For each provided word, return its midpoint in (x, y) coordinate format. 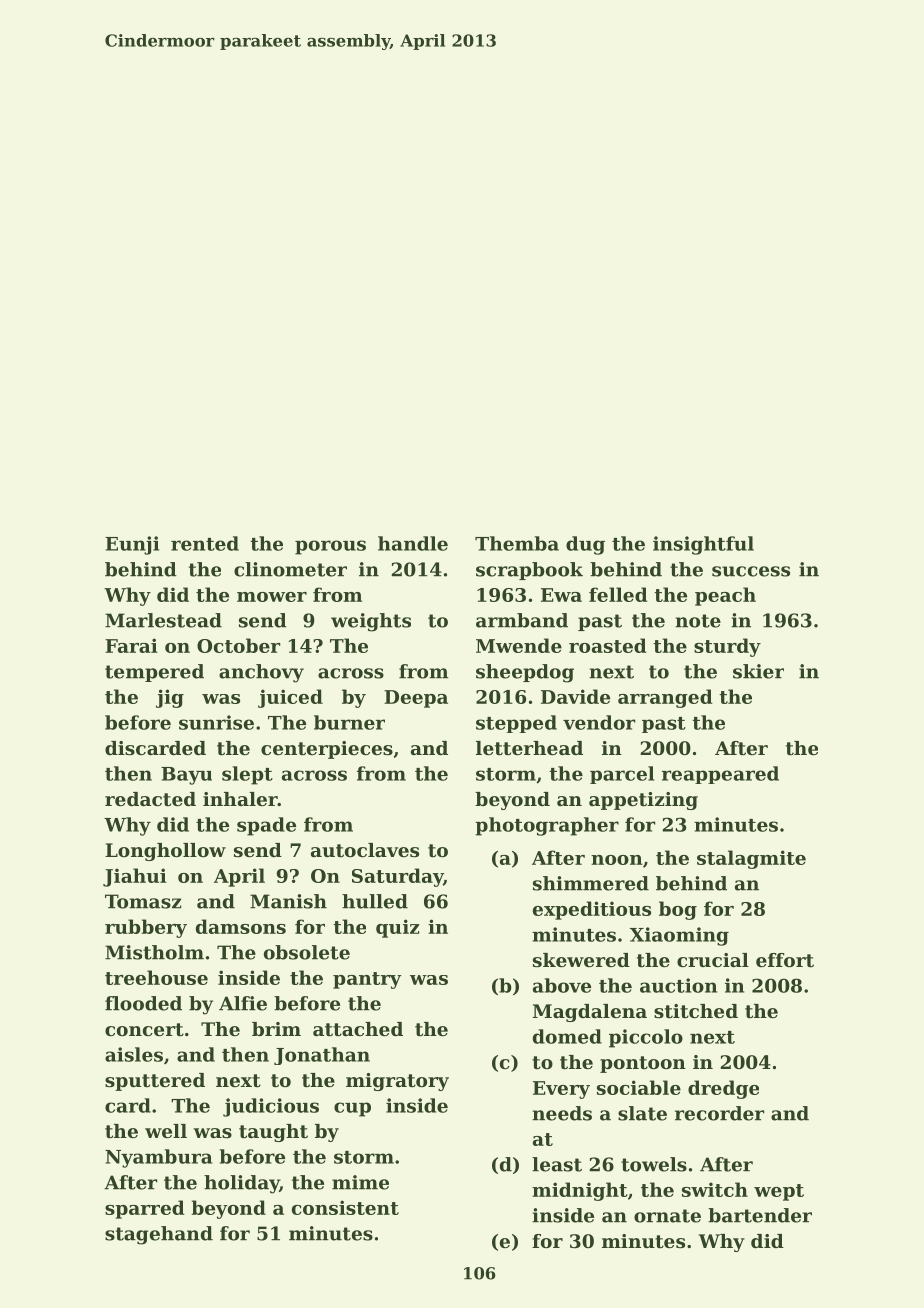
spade (266, 826)
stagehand (159, 1235)
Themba (517, 543)
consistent (345, 1207)
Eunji (132, 545)
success (751, 571)
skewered (581, 960)
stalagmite (751, 859)
